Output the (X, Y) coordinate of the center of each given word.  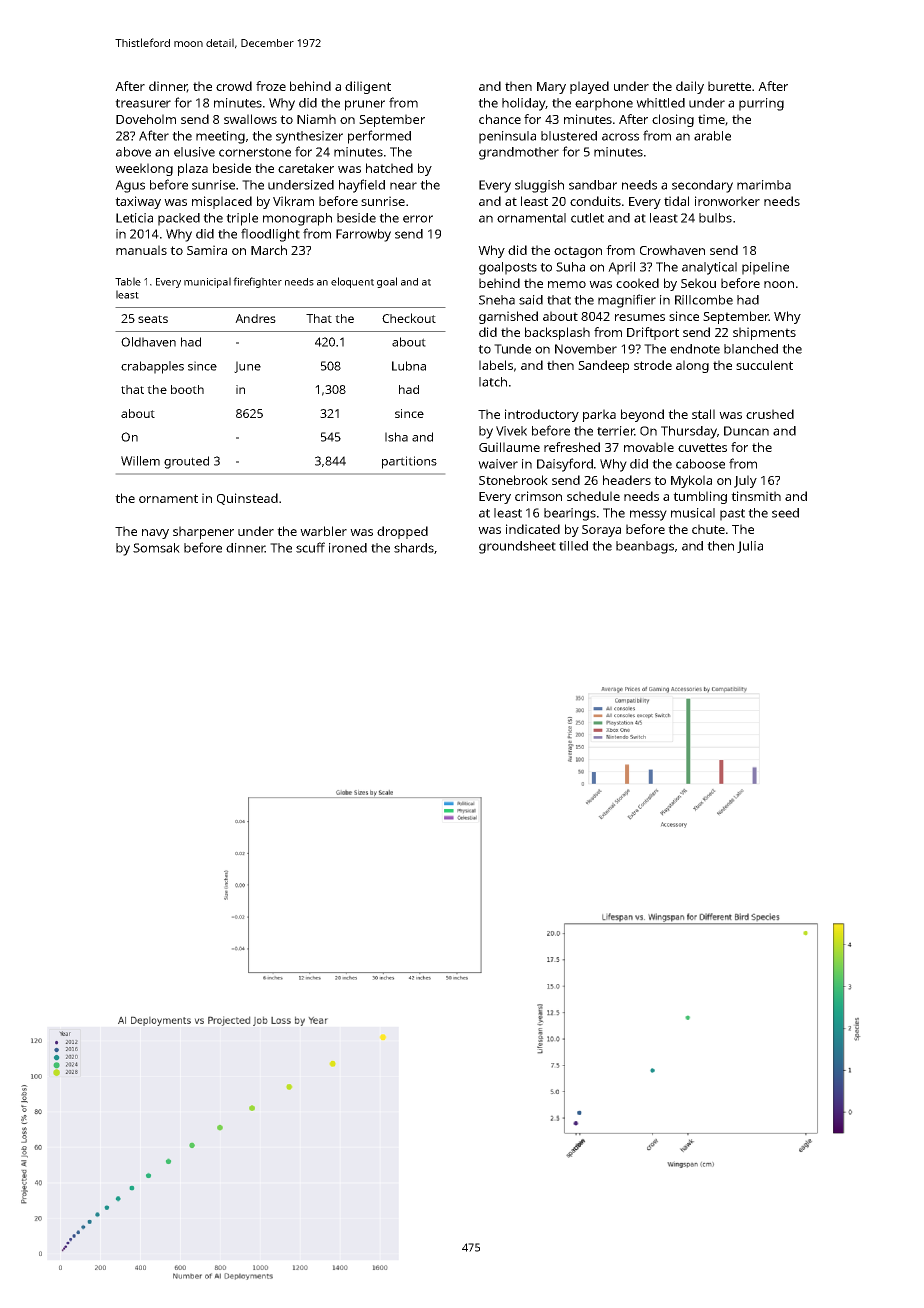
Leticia (134, 218)
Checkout (409, 318)
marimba (764, 185)
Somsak (156, 548)
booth (187, 389)
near (403, 186)
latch (493, 382)
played (589, 87)
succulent (764, 365)
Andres (255, 318)
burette (729, 86)
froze (271, 86)
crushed (770, 414)
